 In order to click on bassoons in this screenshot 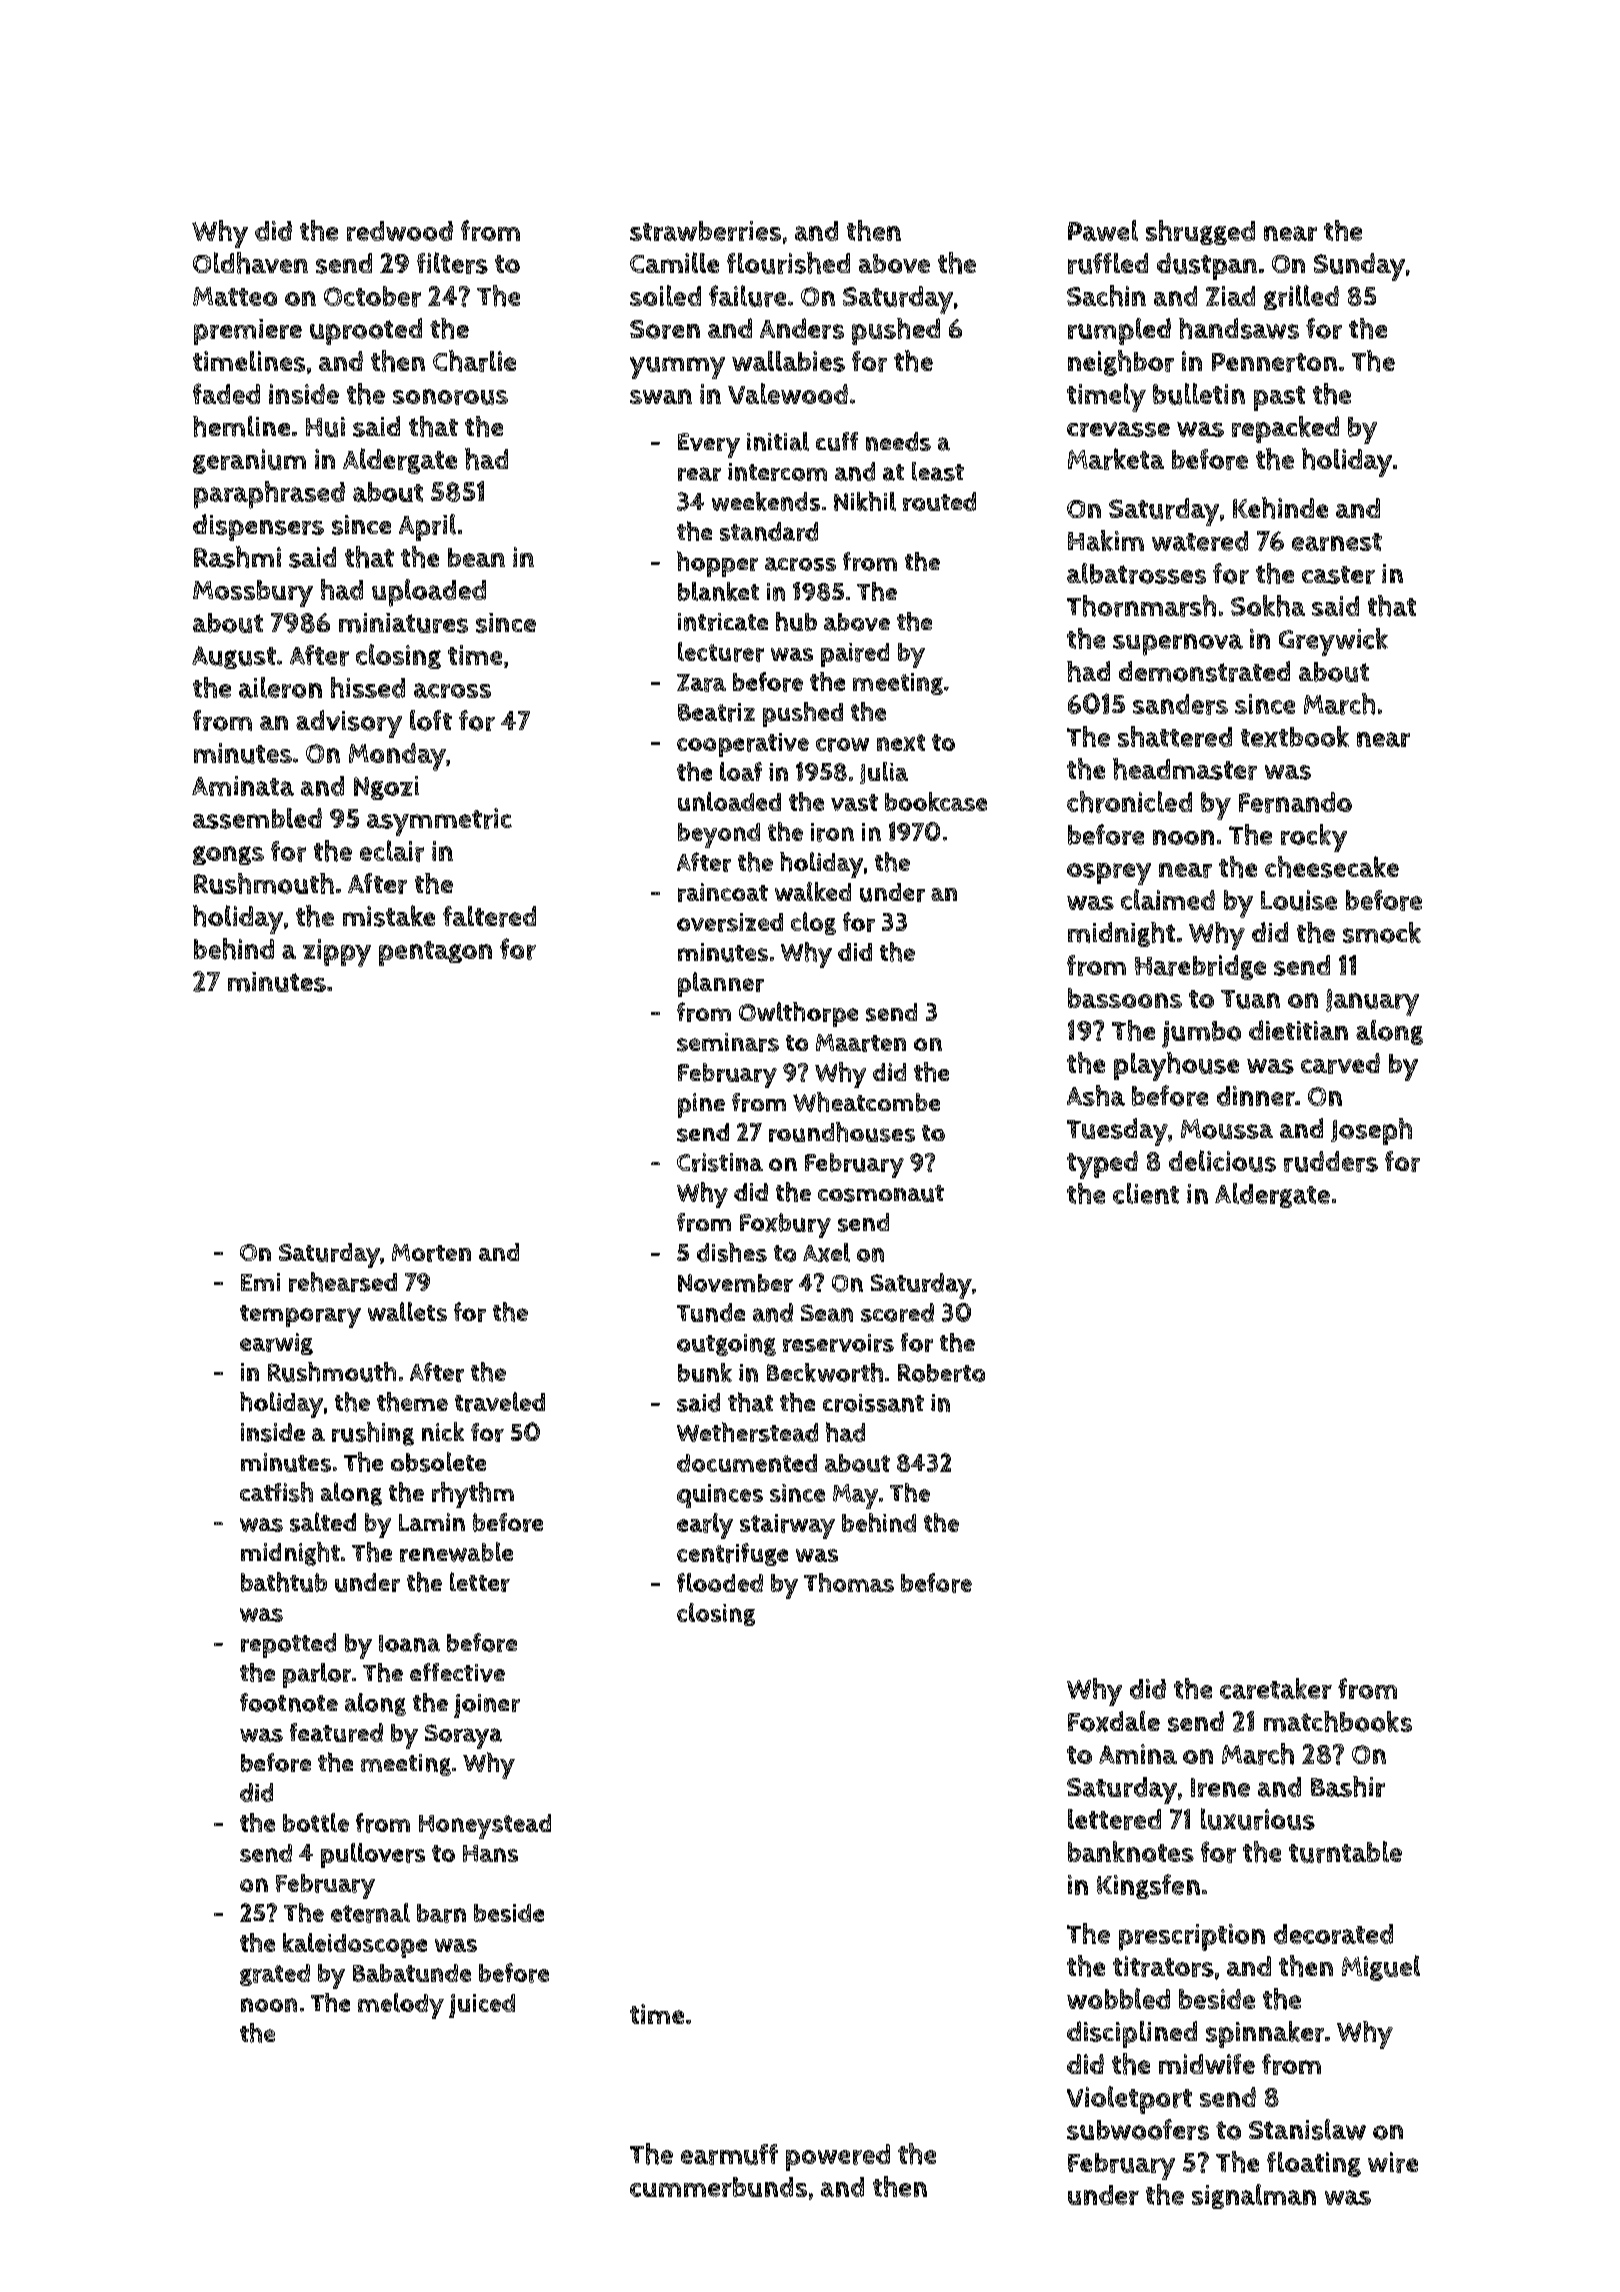, I will do `click(1125, 998)`.
